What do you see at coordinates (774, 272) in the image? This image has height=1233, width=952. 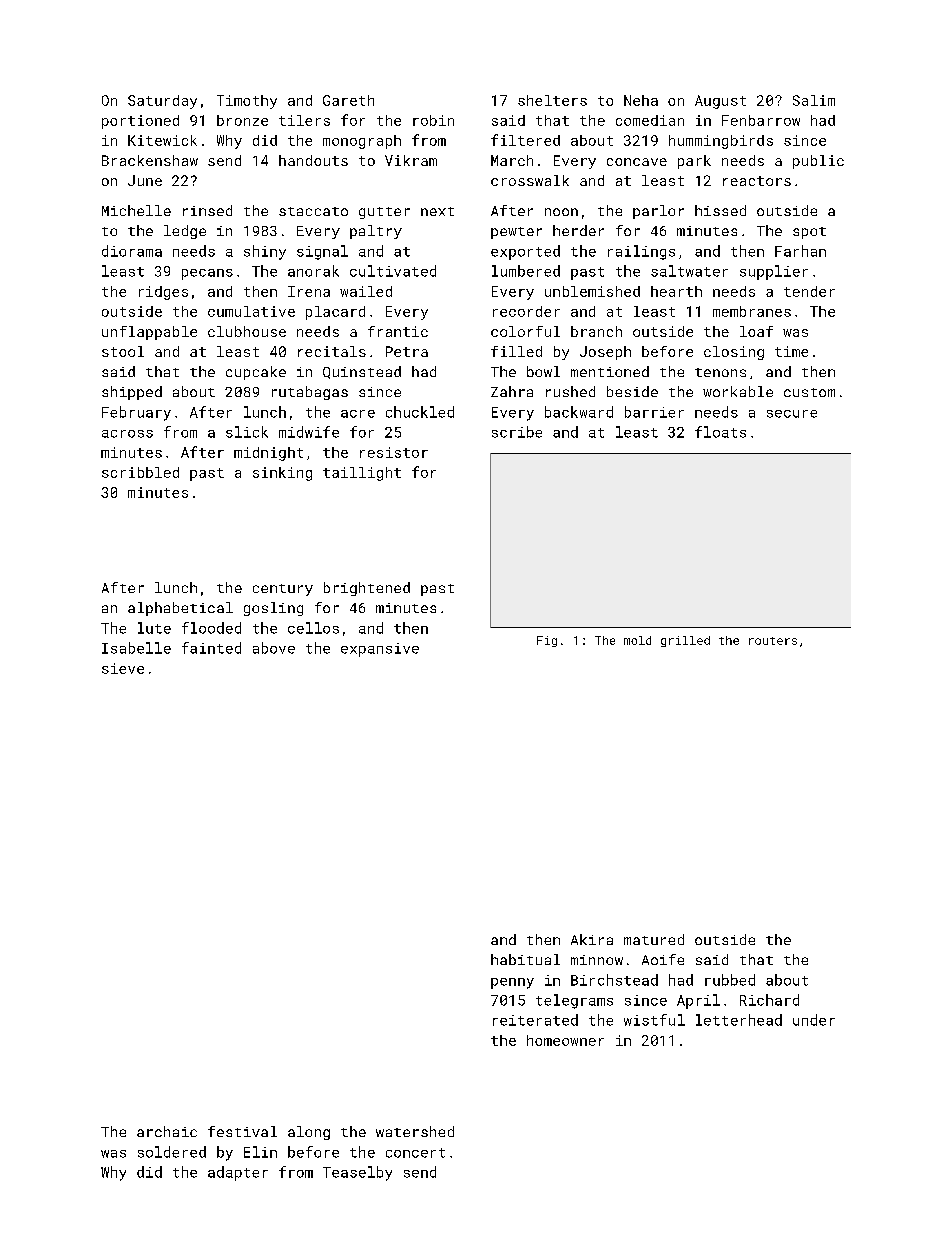 I see `supplier` at bounding box center [774, 272].
